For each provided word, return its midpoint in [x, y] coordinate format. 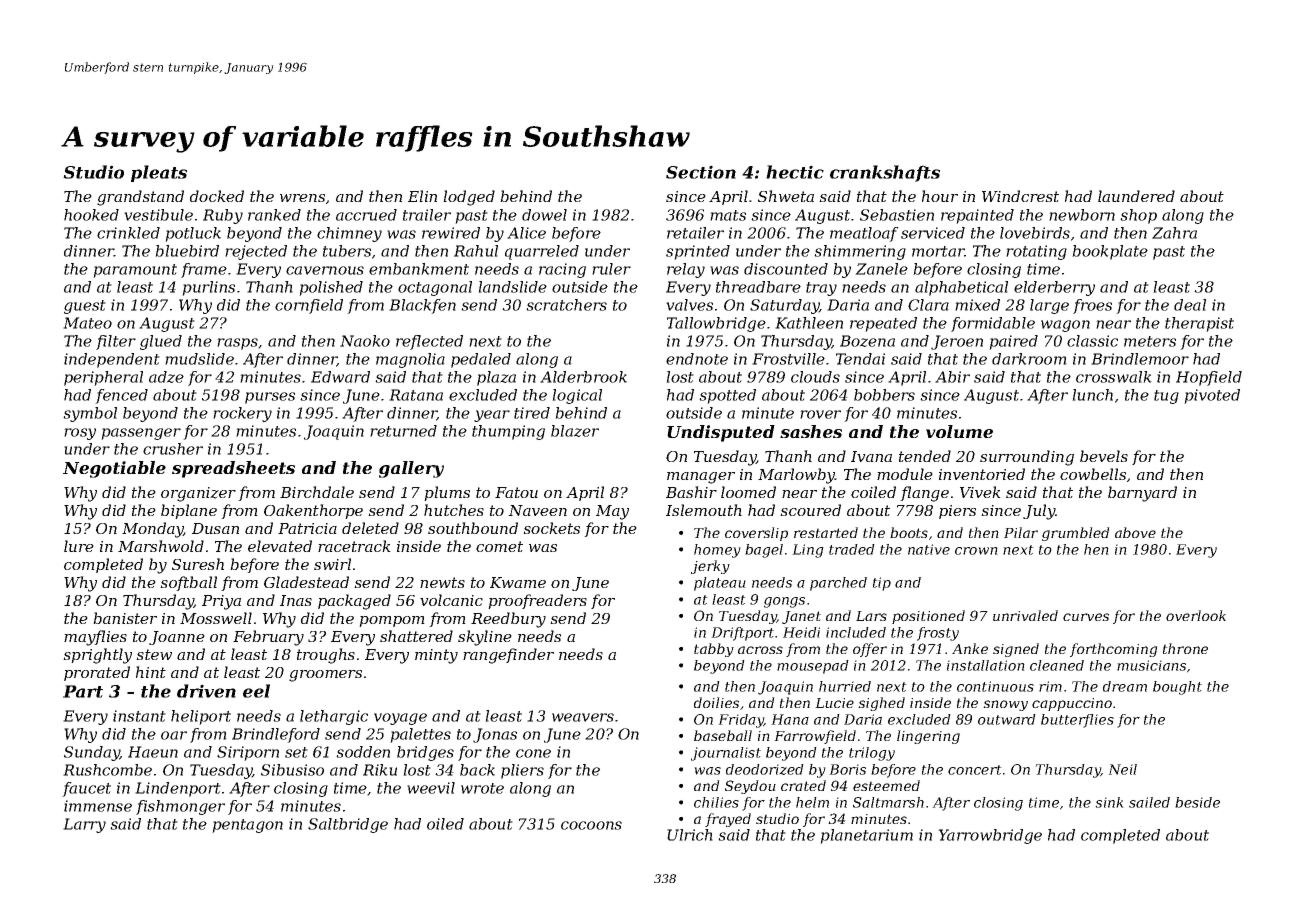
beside [1197, 802]
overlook [1196, 615]
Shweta [786, 196]
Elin [422, 196]
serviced [933, 233]
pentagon [247, 826]
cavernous [325, 270]
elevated [280, 546]
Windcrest [1020, 196]
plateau [720, 584]
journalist [726, 754]
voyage [400, 719]
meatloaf [864, 234]
